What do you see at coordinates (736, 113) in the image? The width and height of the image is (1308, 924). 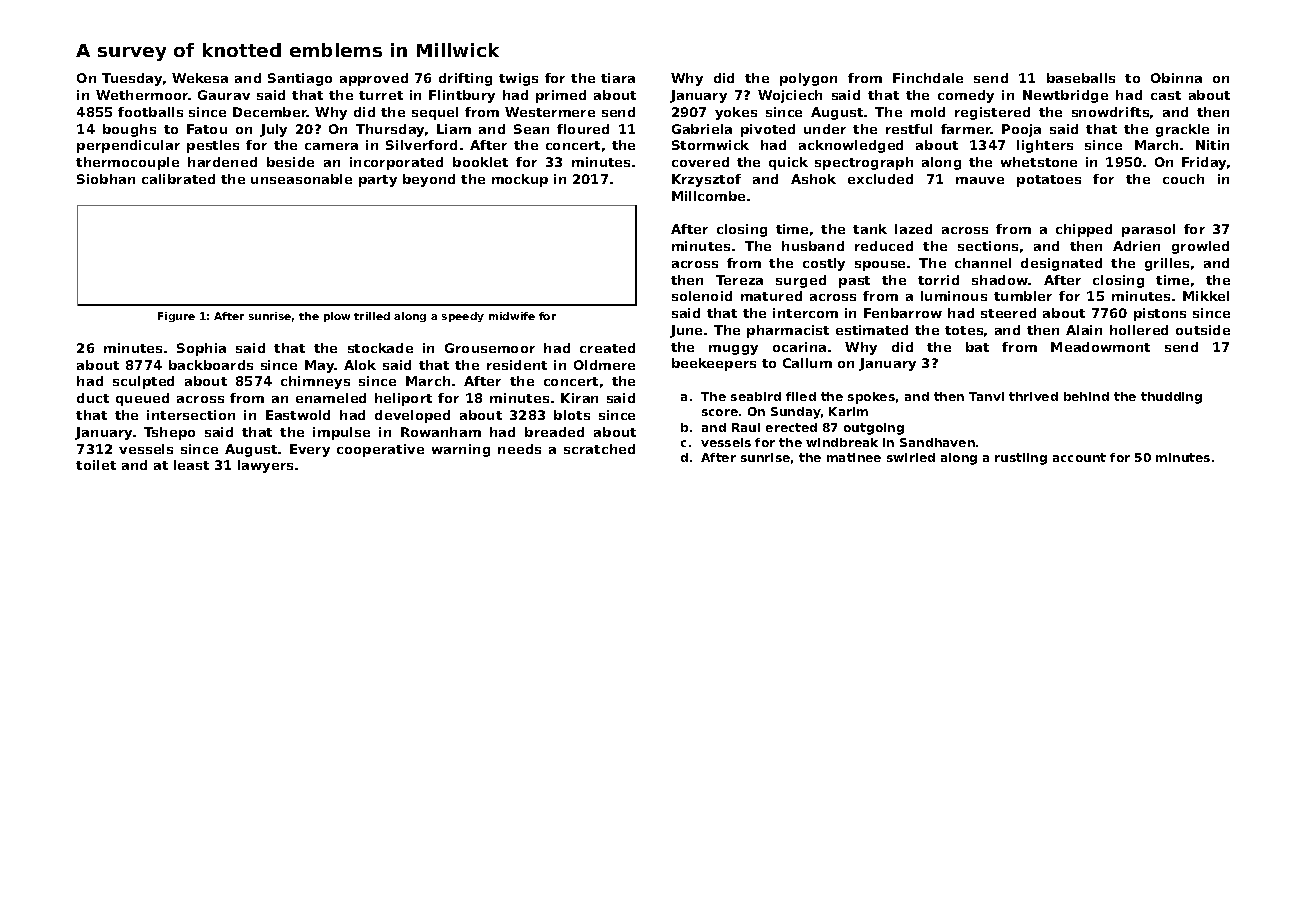 I see `yokes` at bounding box center [736, 113].
